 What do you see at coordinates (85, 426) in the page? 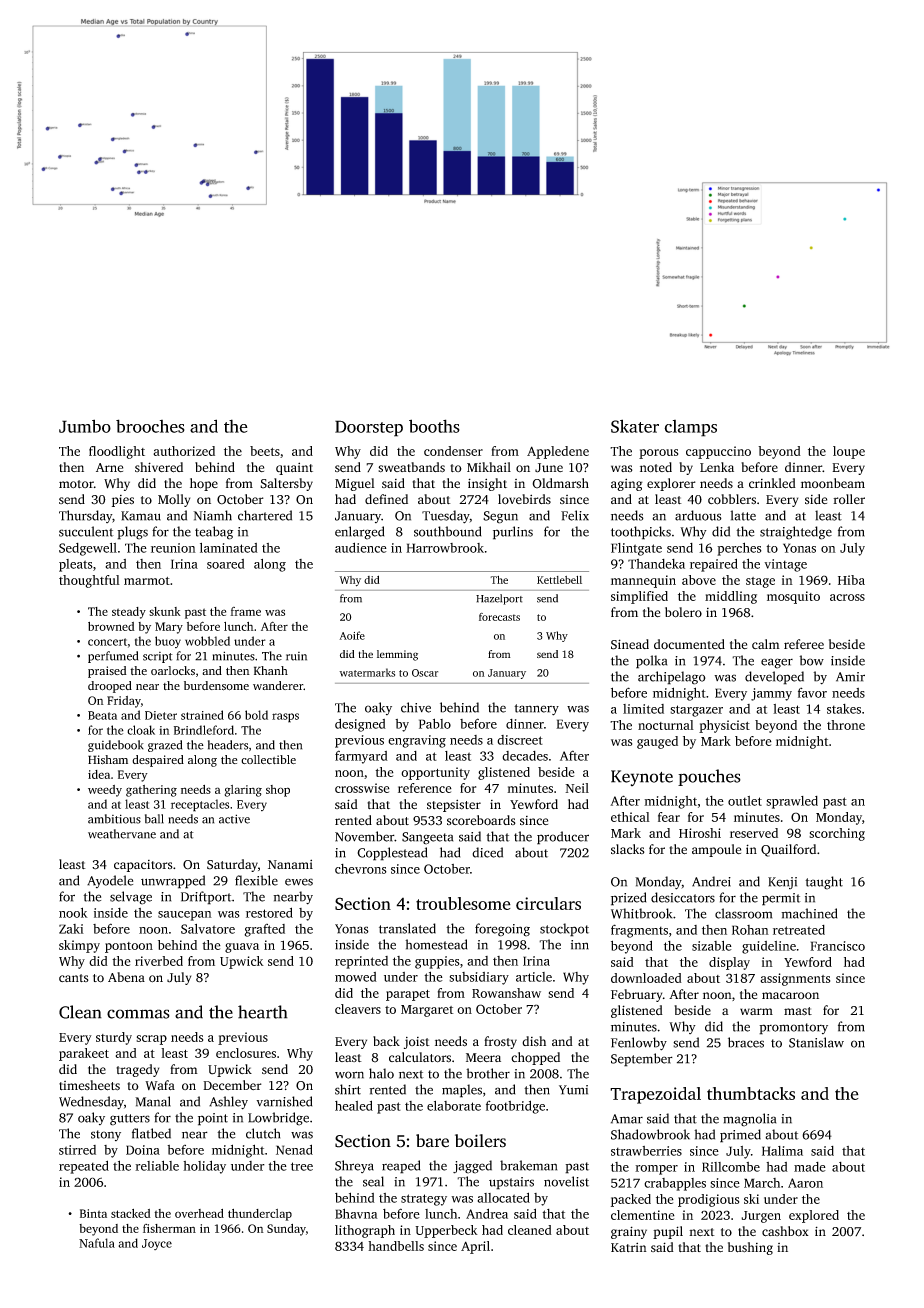
I see `Jumbo` at bounding box center [85, 426].
